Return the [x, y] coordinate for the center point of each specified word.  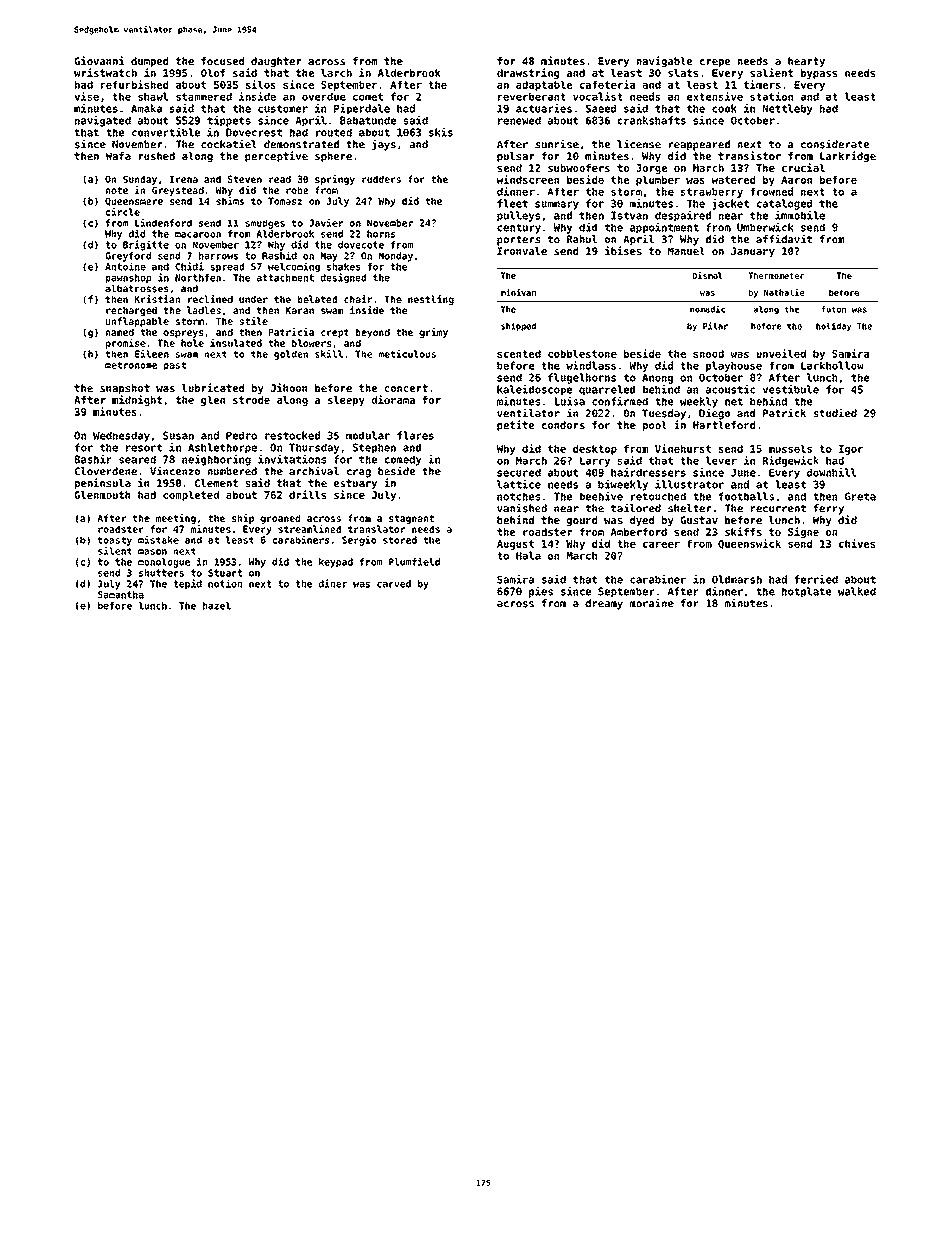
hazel [217, 606]
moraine [652, 603]
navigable [665, 61]
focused [222, 61]
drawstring [528, 73]
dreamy [604, 604]
